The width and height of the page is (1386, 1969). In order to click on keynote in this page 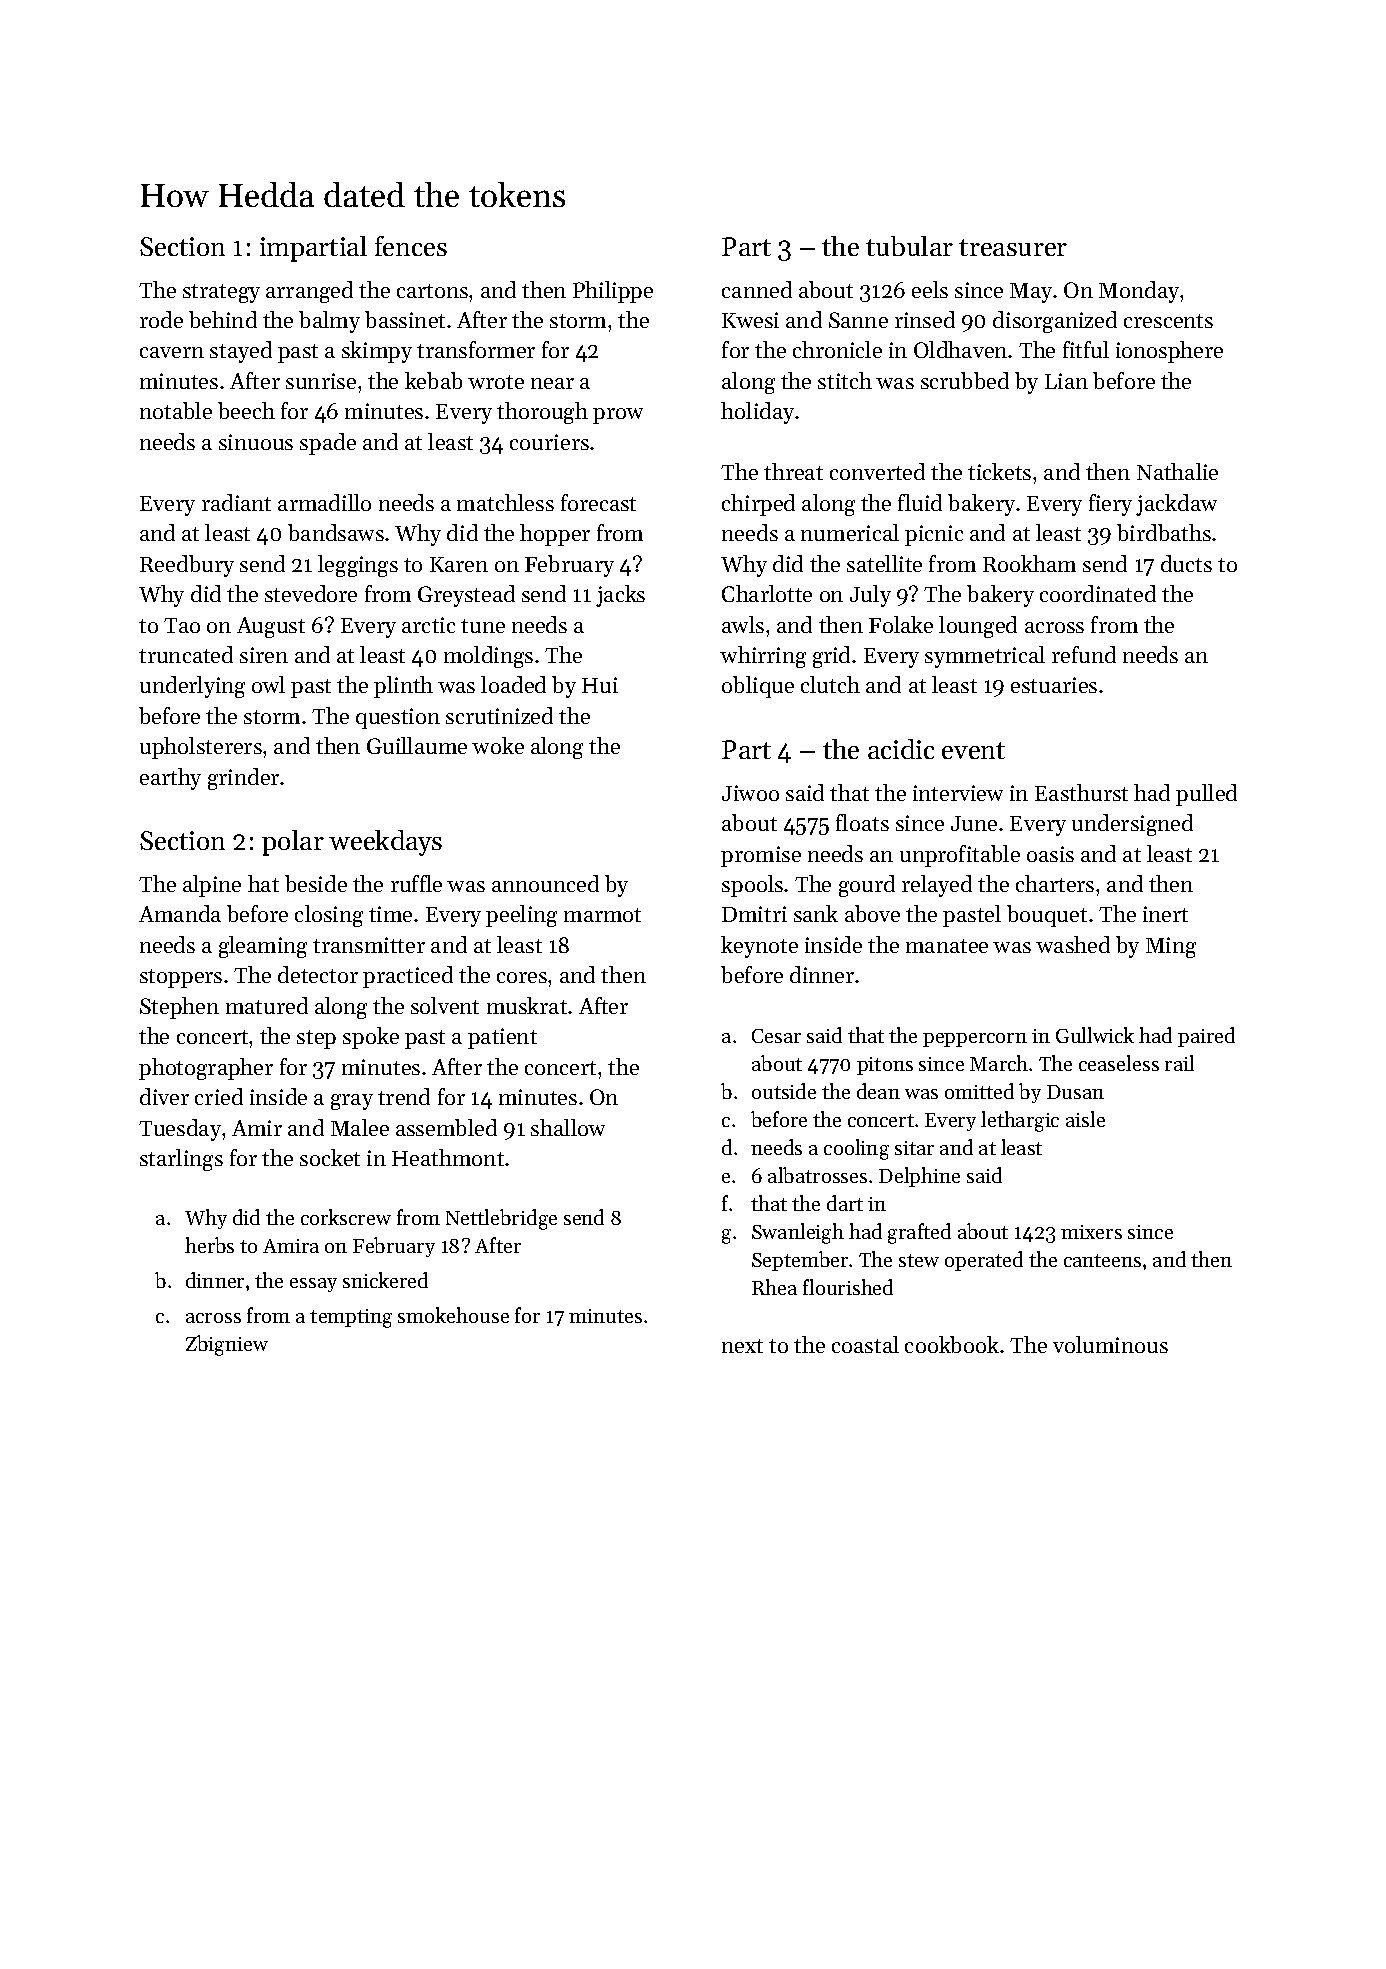, I will do `click(759, 947)`.
